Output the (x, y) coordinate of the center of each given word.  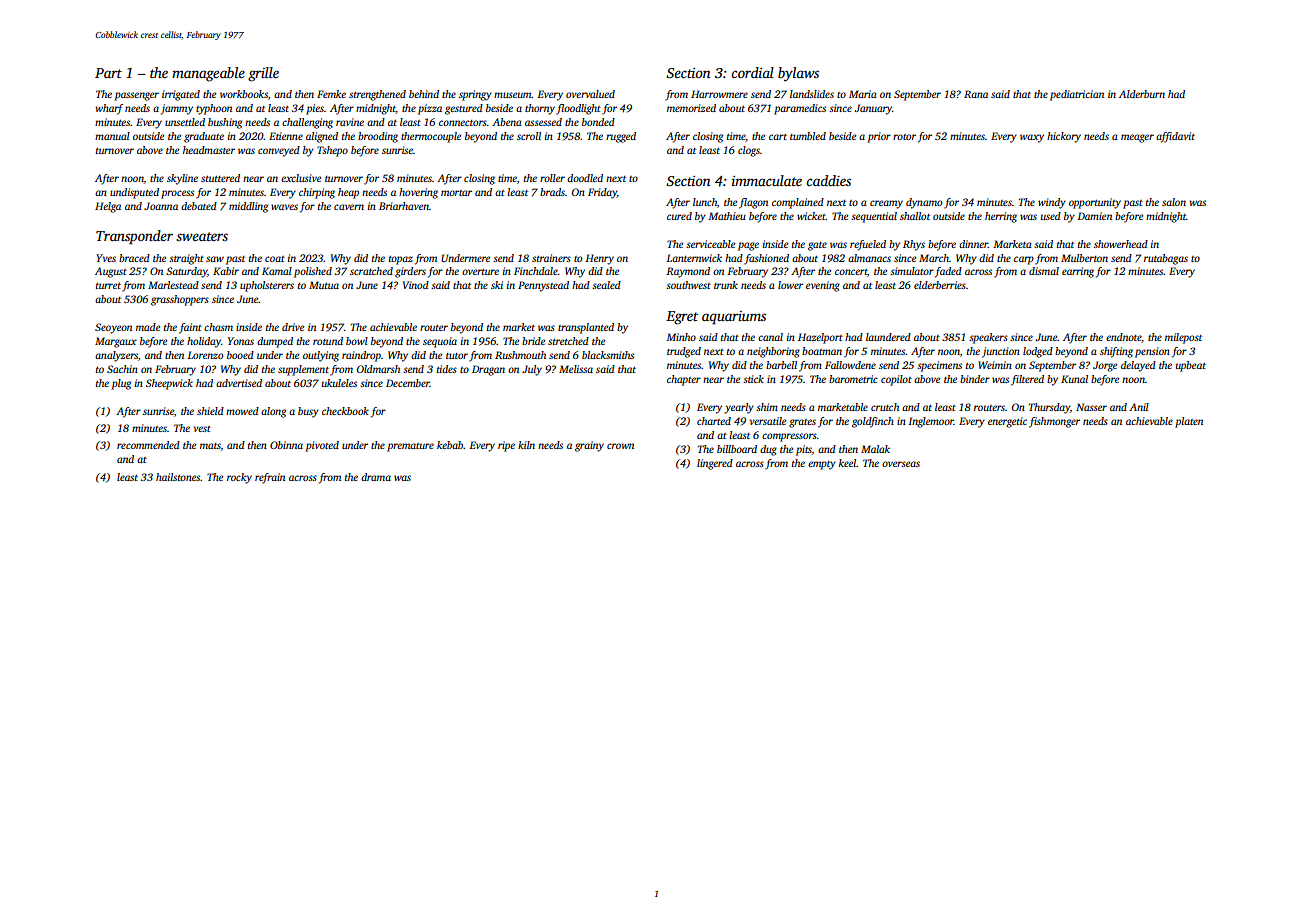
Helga (108, 207)
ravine (350, 122)
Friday (602, 193)
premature (410, 447)
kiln (526, 445)
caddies (828, 180)
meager (1137, 138)
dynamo (924, 203)
